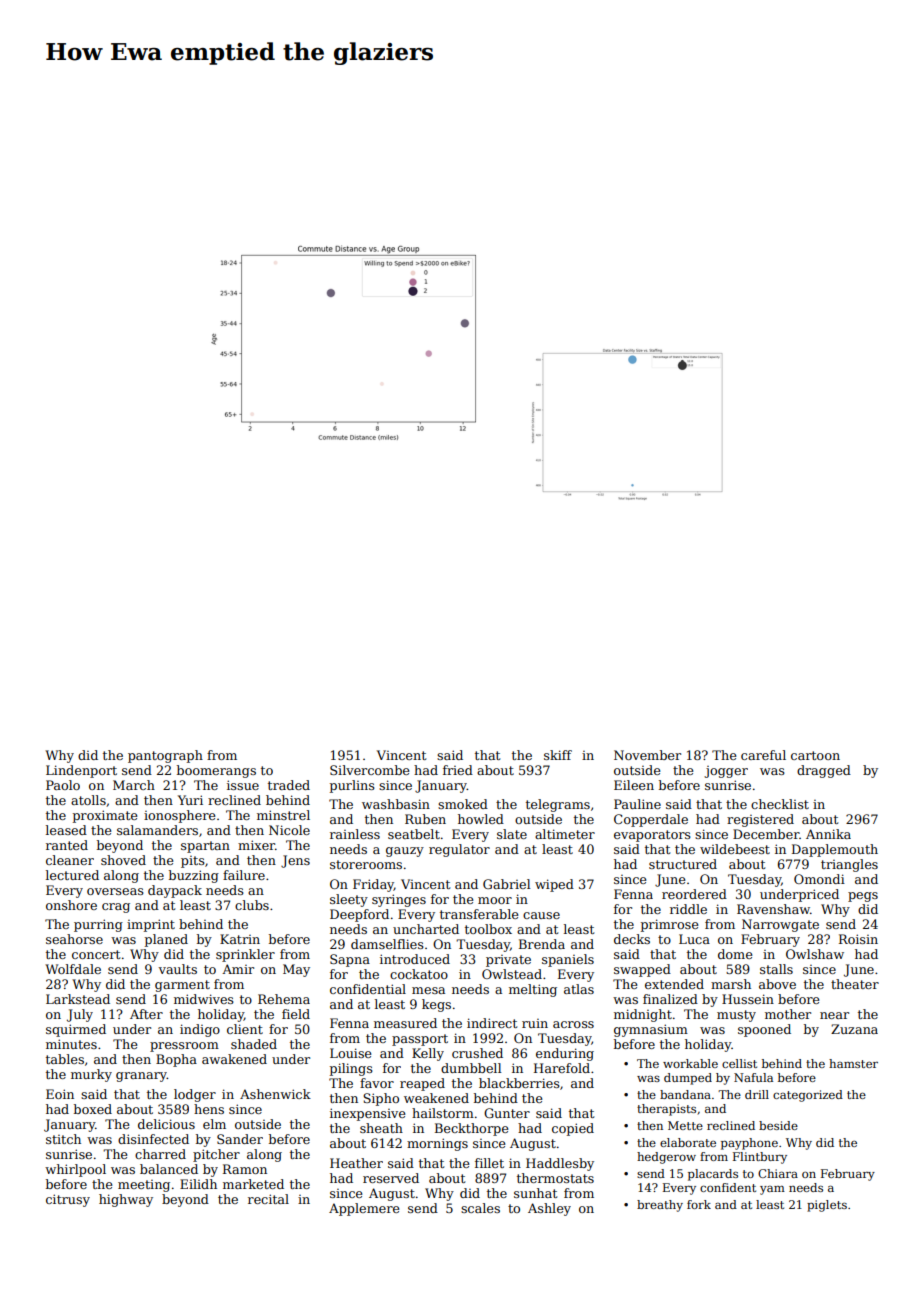  I want to click on placards, so click(713, 1175).
